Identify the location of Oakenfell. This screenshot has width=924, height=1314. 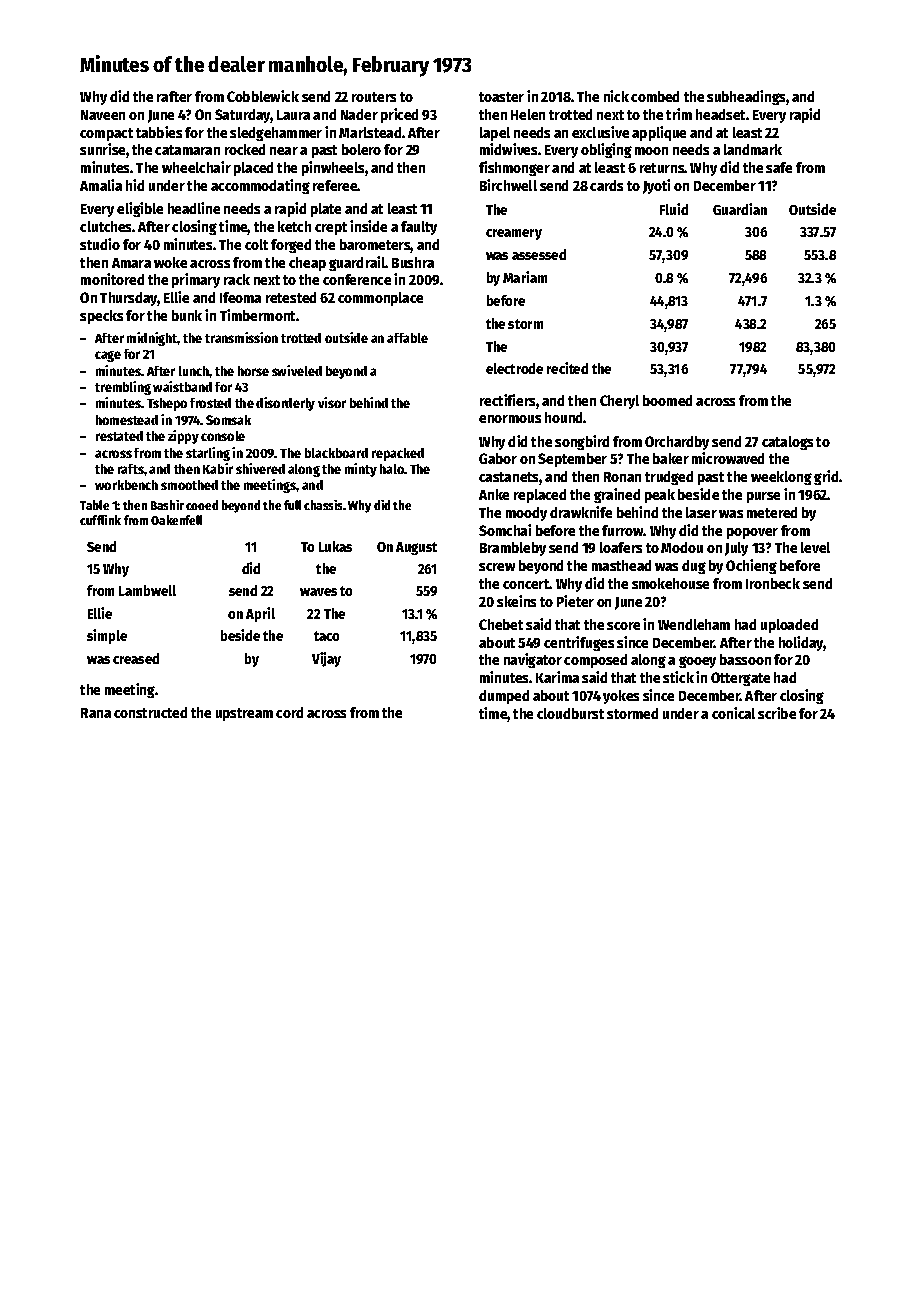
(176, 520).
